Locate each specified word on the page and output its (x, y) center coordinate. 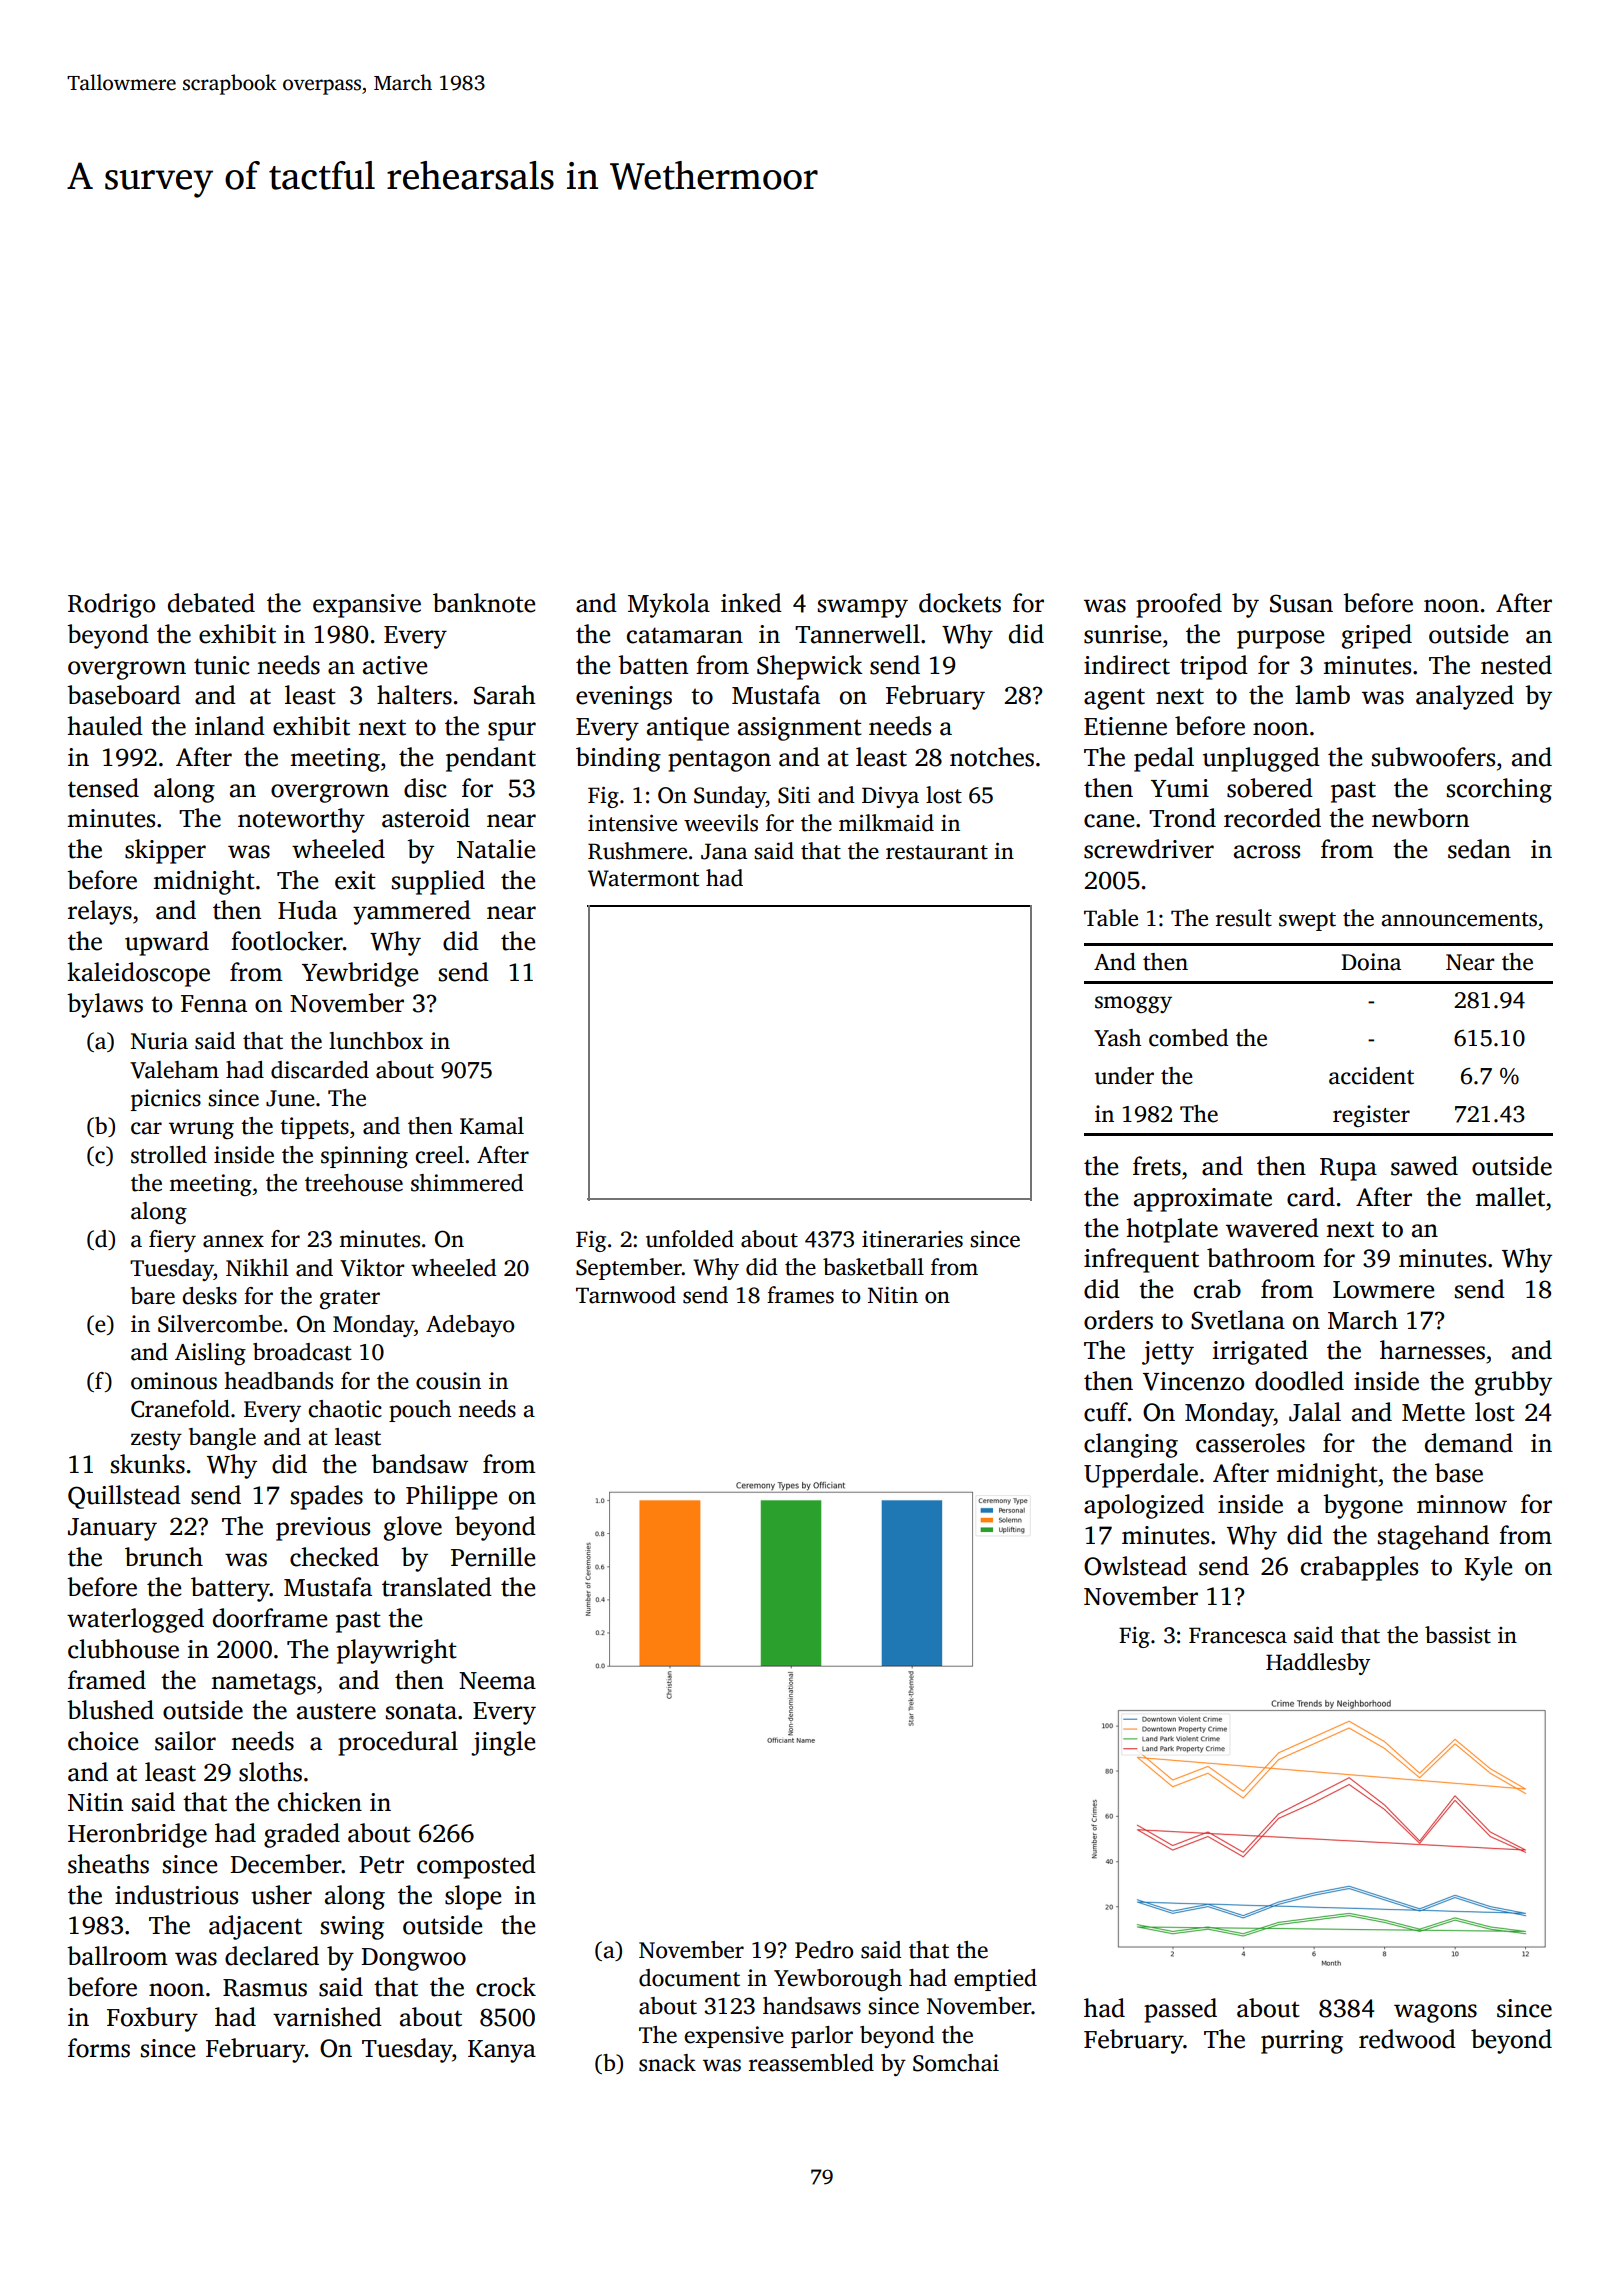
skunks (148, 1464)
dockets (960, 603)
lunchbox (376, 1041)
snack (667, 2063)
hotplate (1172, 1230)
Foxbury (152, 2019)
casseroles (1250, 1443)
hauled (105, 726)
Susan (1301, 603)
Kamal (492, 1126)
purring (1302, 2042)
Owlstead (1135, 1566)
